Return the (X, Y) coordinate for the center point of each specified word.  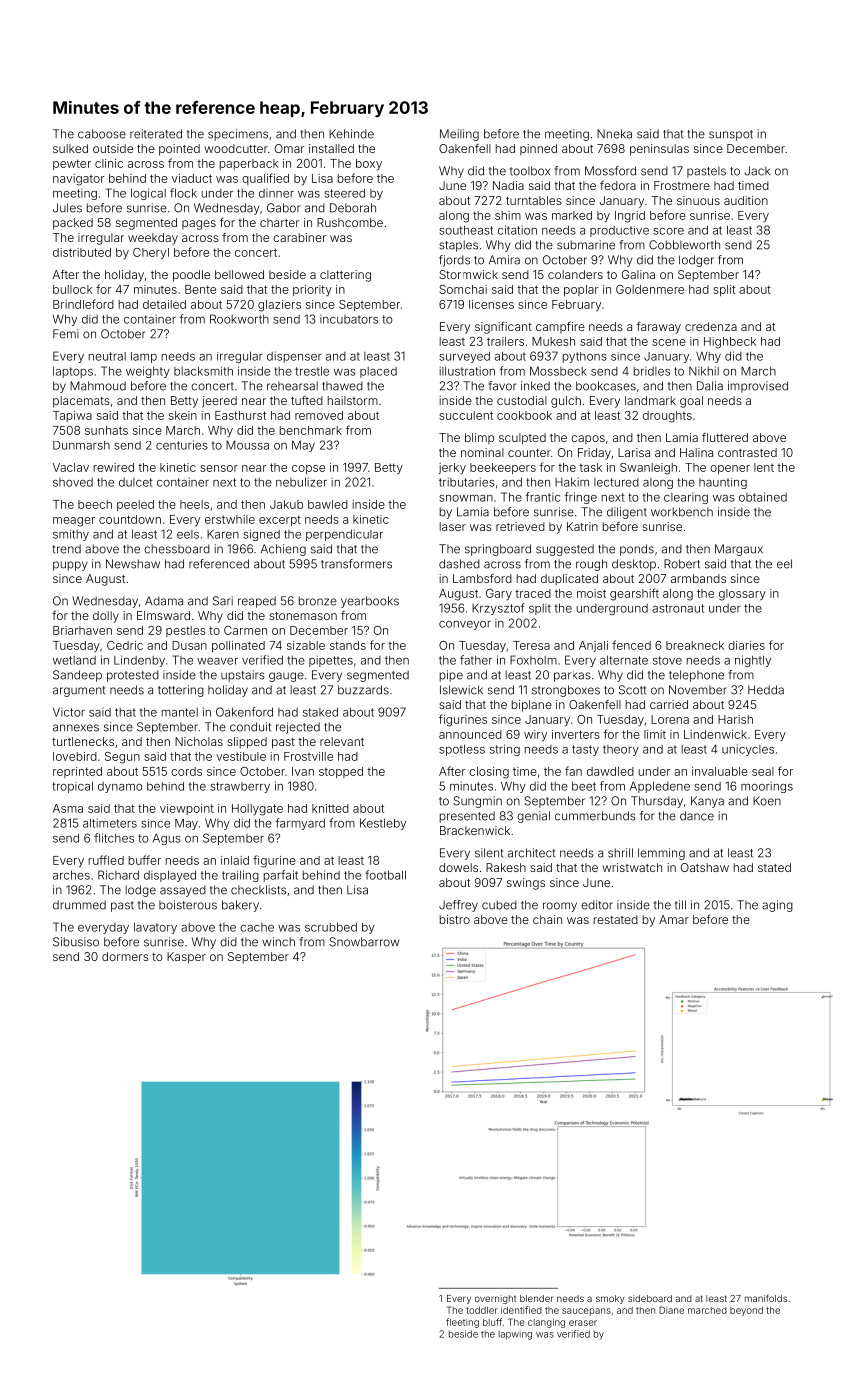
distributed (82, 252)
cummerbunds (595, 816)
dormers (125, 956)
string (505, 750)
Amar (674, 919)
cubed (499, 905)
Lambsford (482, 578)
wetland (74, 660)
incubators (349, 319)
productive (619, 231)
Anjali (593, 646)
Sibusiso (76, 942)
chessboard (177, 549)
